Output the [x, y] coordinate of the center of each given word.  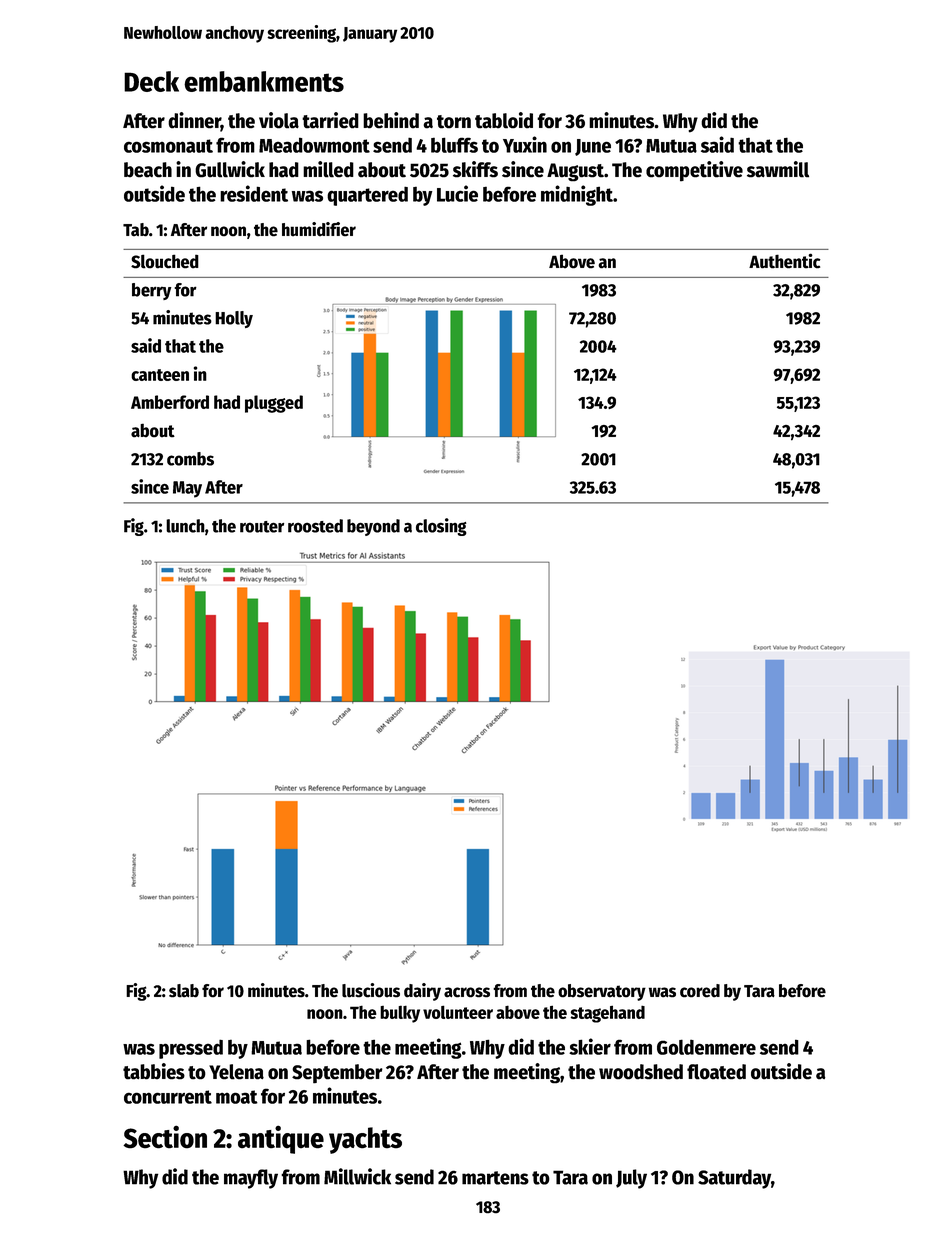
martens [495, 1178]
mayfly [251, 1179]
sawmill [778, 169]
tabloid [504, 120]
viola [279, 120]
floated [716, 1072]
